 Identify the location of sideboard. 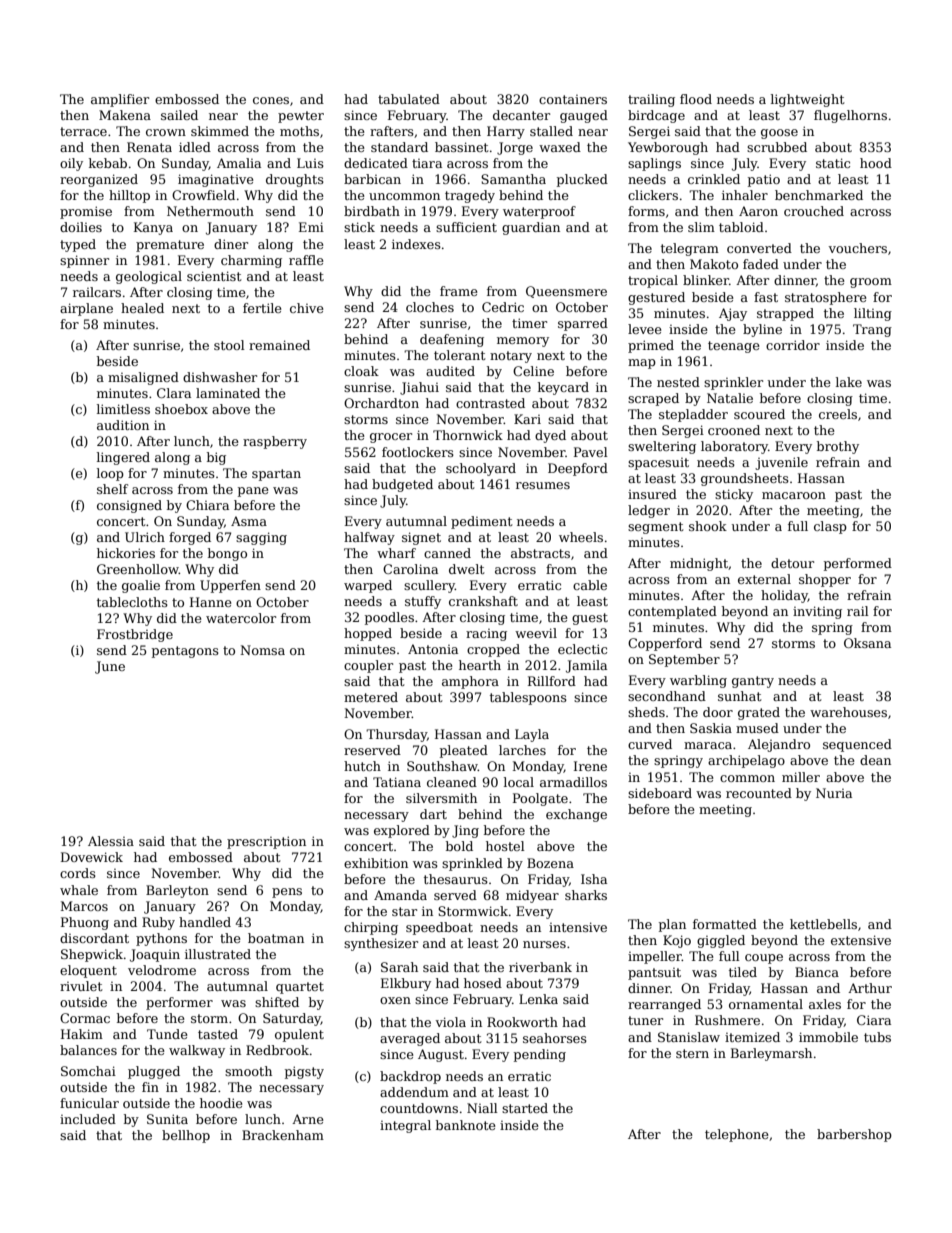
(660, 793).
